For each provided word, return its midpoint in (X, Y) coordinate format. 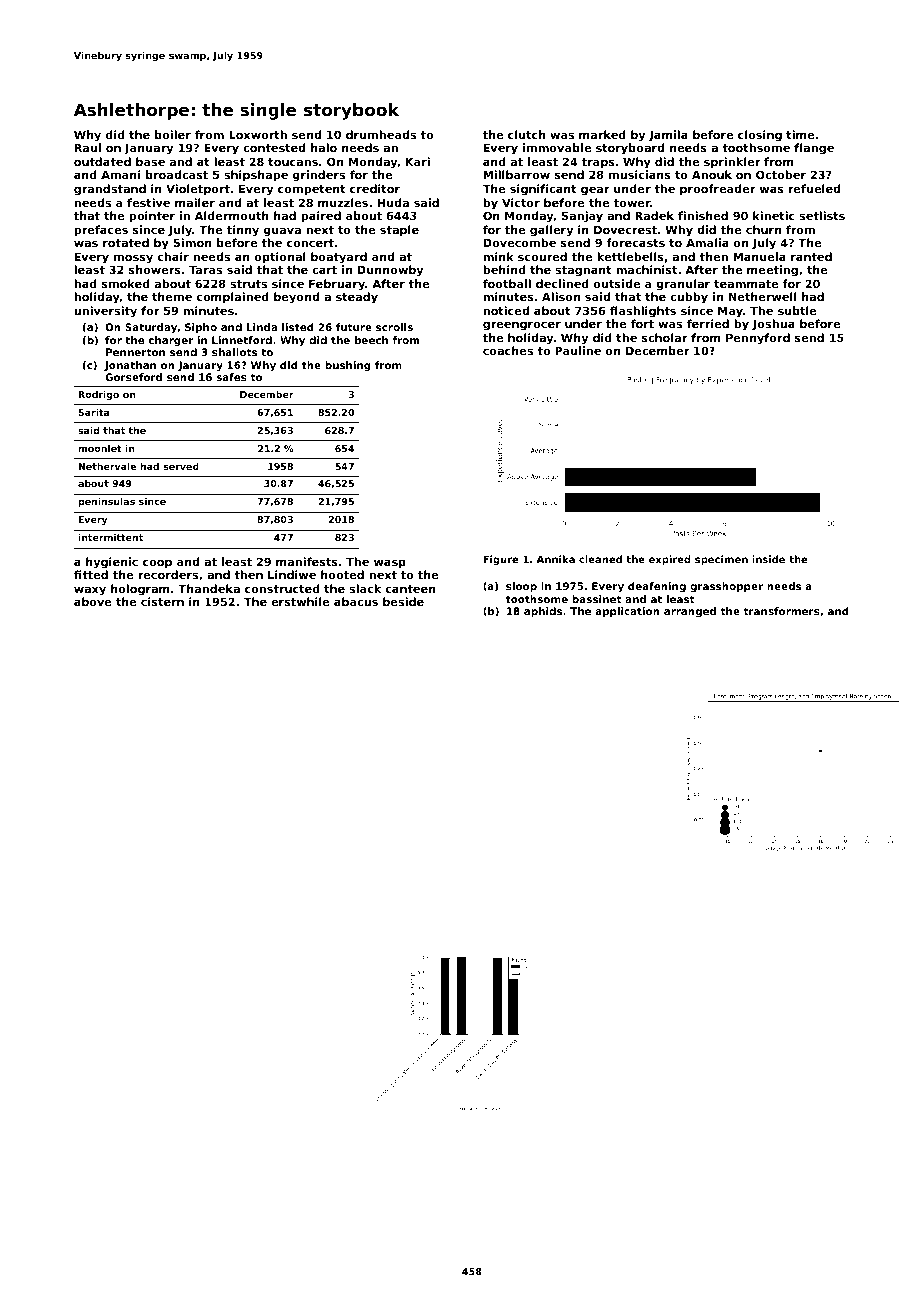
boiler (173, 134)
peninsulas (107, 502)
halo (324, 147)
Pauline (578, 350)
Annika (555, 559)
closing (760, 136)
